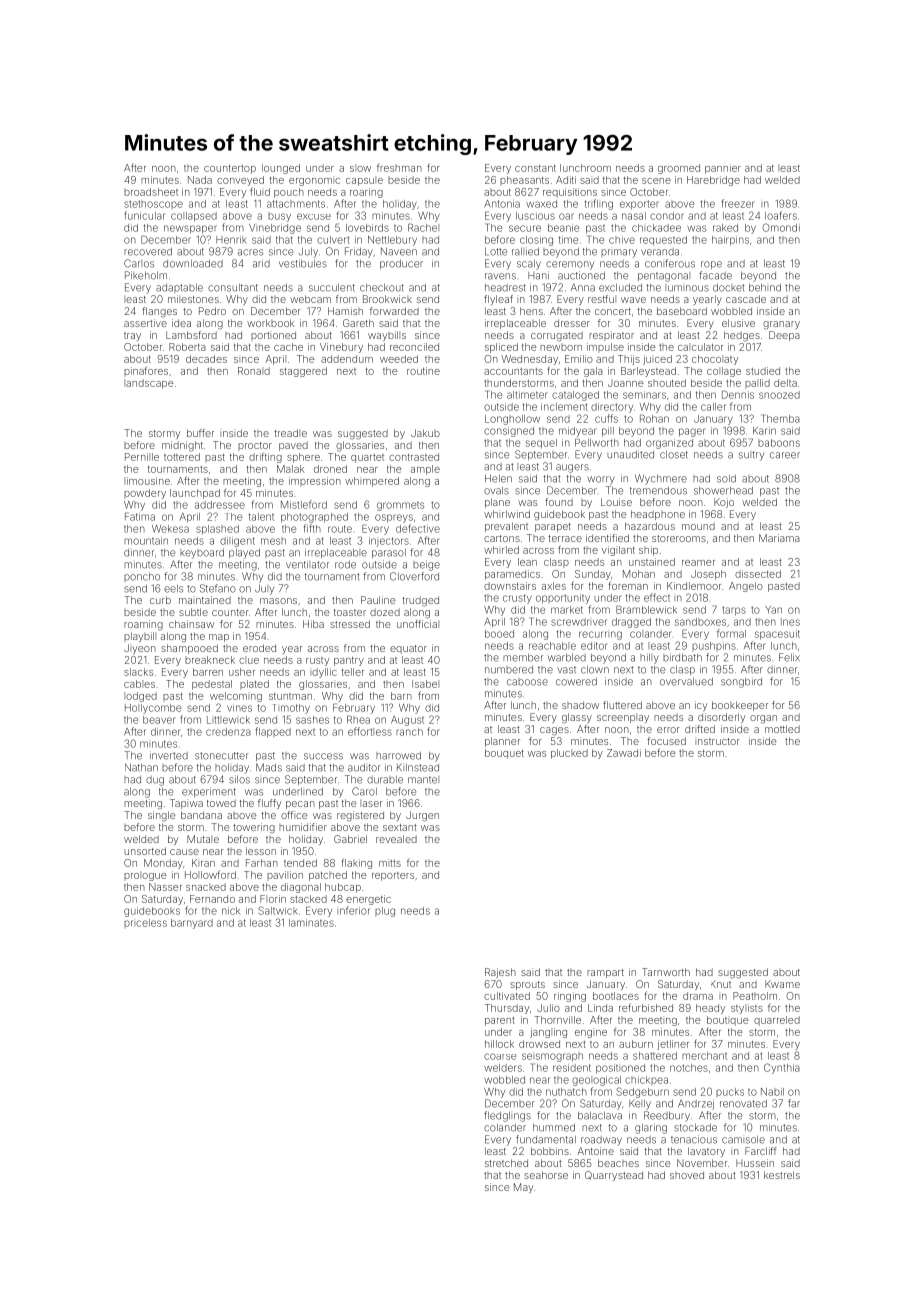 The height and width of the screenshot is (1314, 924). I want to click on instructor, so click(717, 741).
